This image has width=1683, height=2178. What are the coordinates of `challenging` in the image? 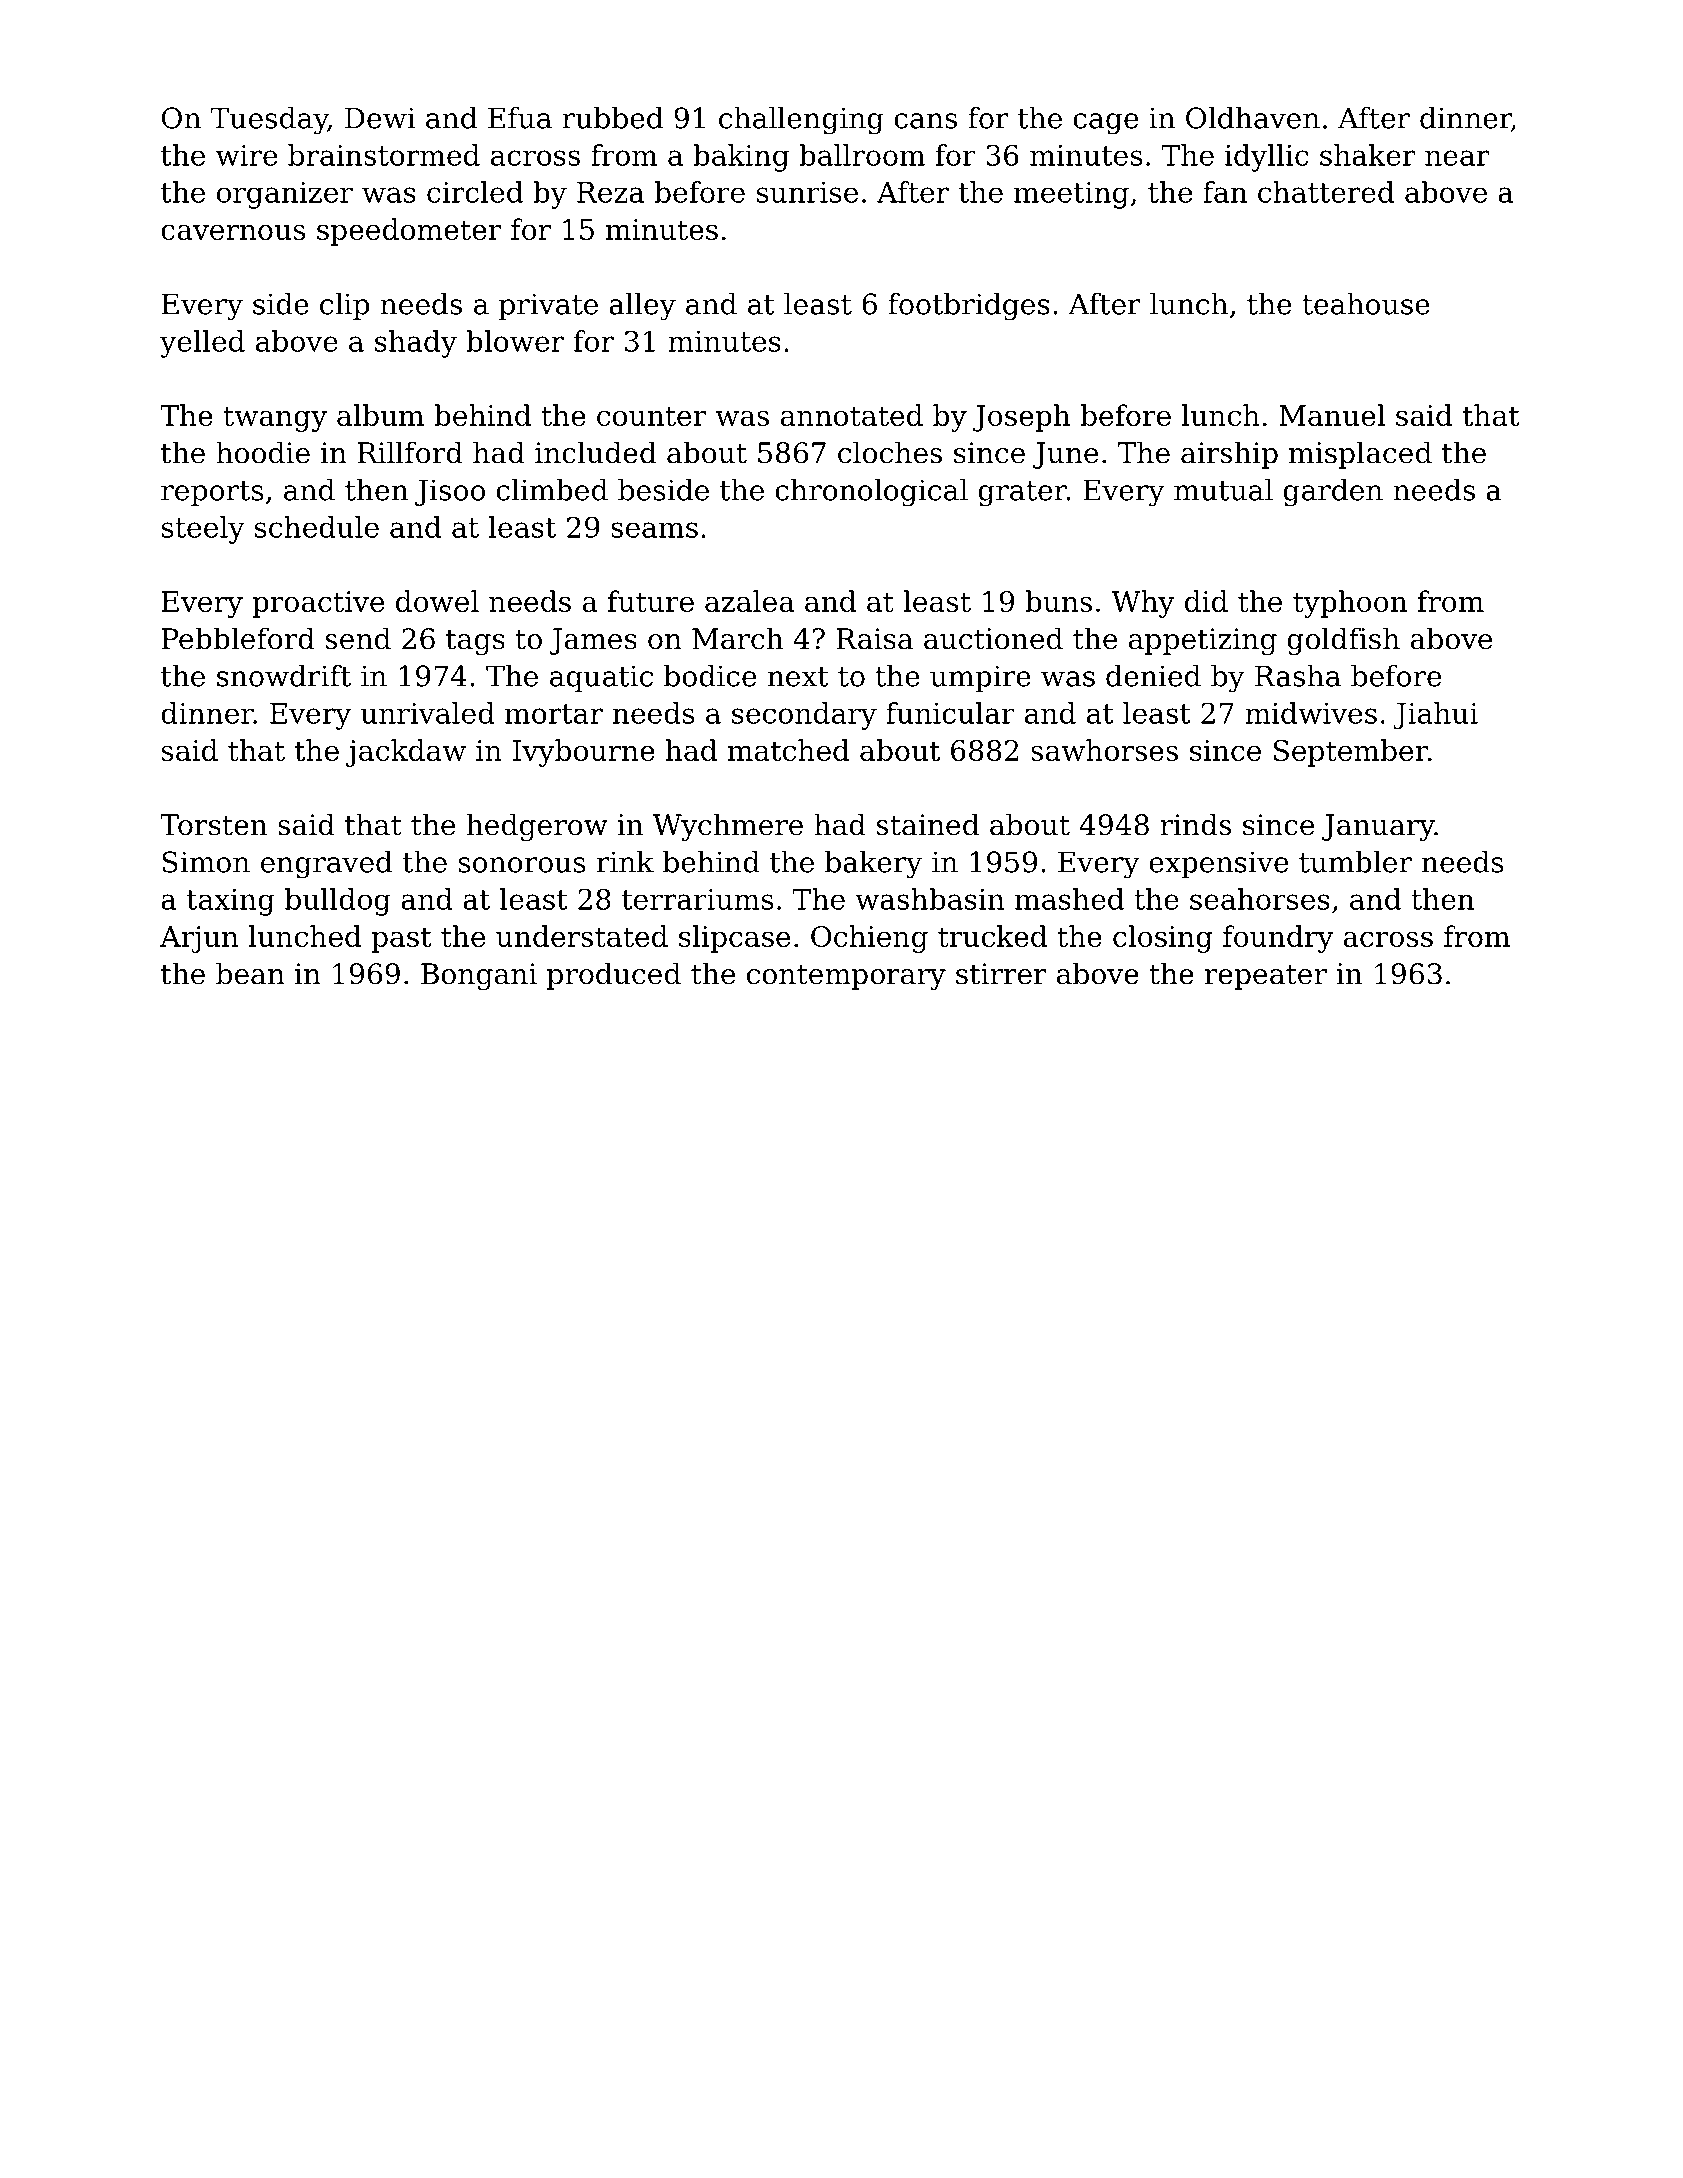 It's located at (801, 121).
